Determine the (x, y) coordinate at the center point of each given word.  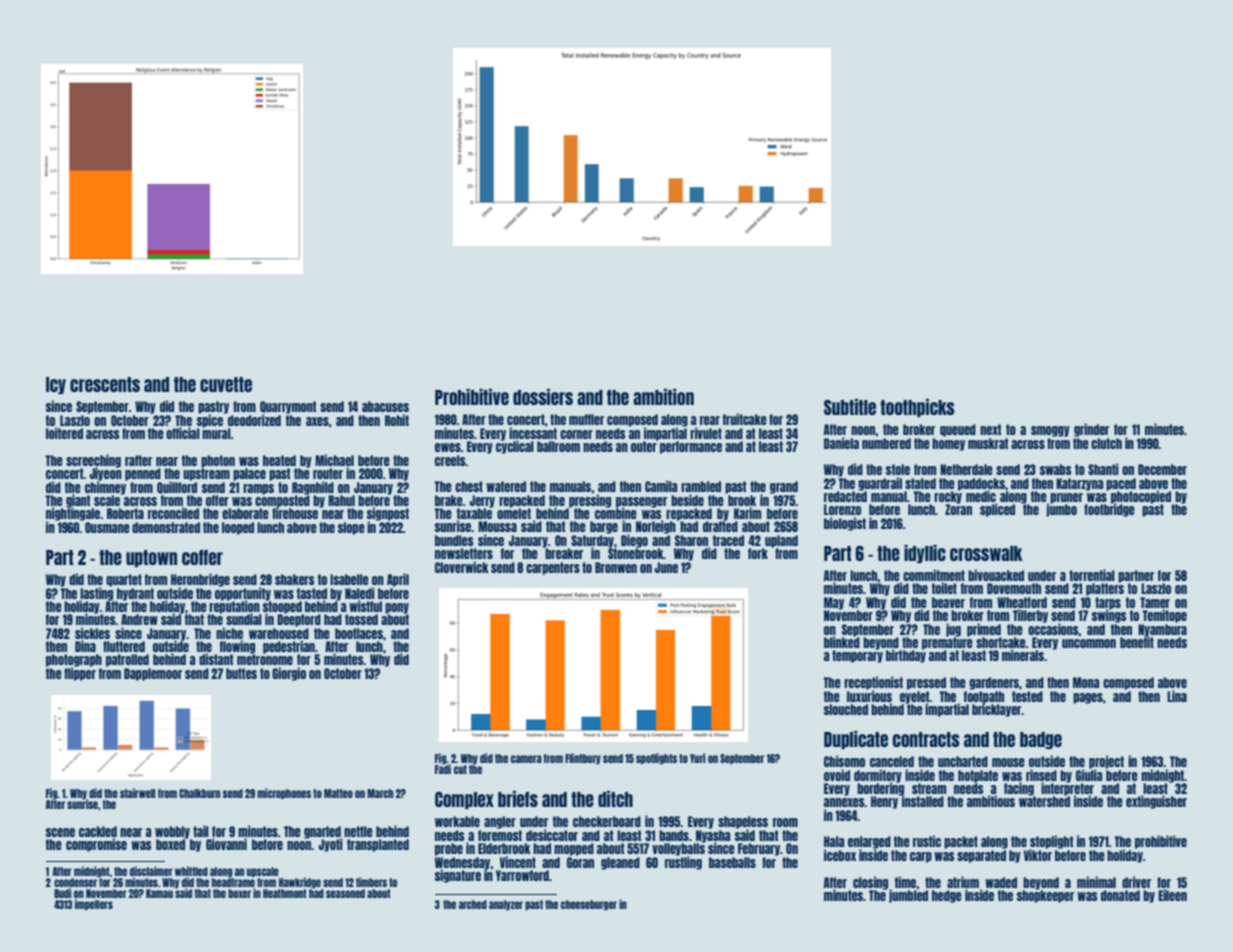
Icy (56, 385)
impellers (94, 904)
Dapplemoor (153, 674)
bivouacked (996, 575)
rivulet (706, 433)
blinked (842, 642)
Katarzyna (1079, 484)
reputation (234, 607)
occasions (1053, 629)
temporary (857, 656)
